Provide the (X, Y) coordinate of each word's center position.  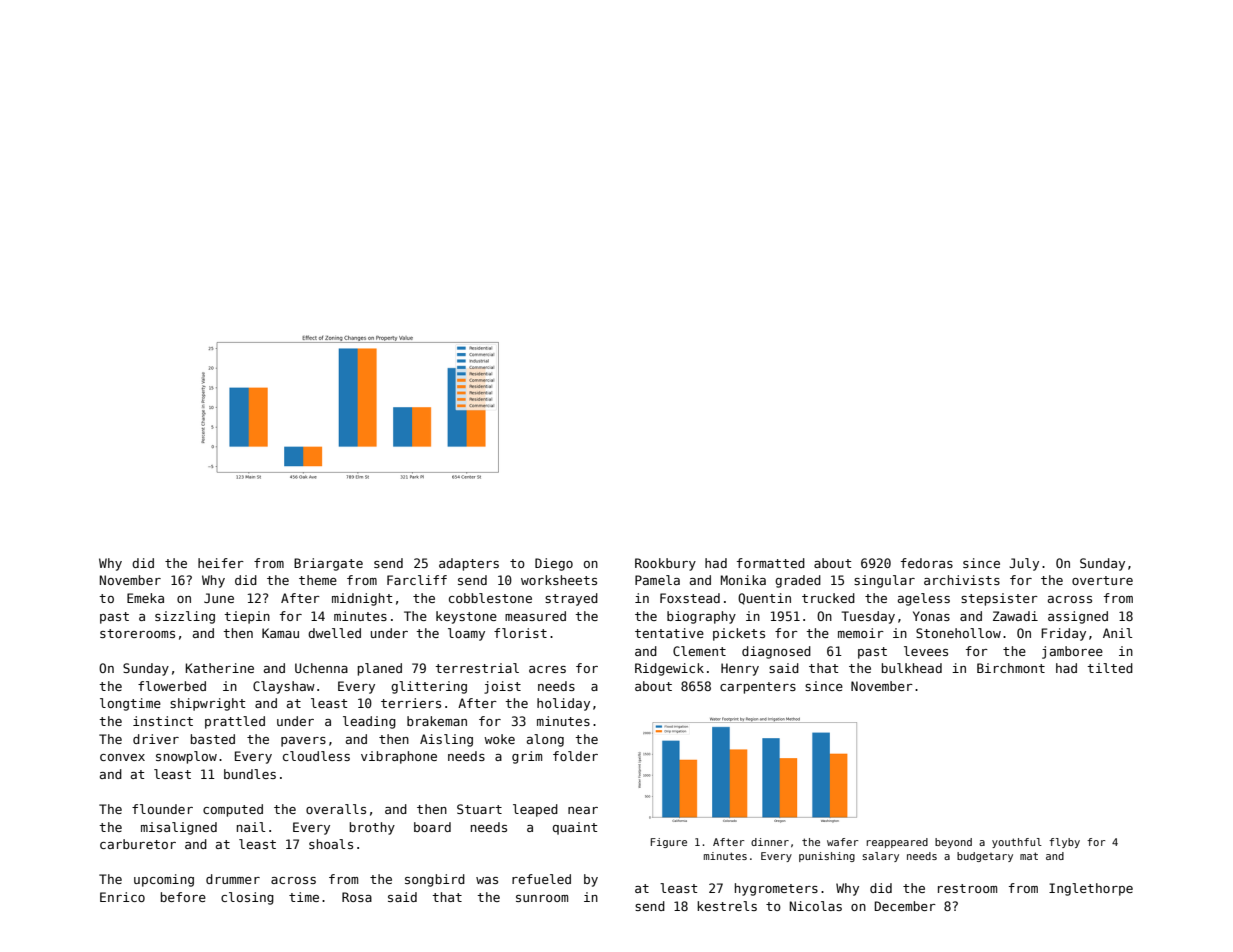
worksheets (559, 580)
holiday (563, 704)
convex (122, 757)
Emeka (145, 598)
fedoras (927, 563)
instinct (163, 721)
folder (575, 756)
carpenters (758, 688)
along (545, 740)
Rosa (357, 897)
